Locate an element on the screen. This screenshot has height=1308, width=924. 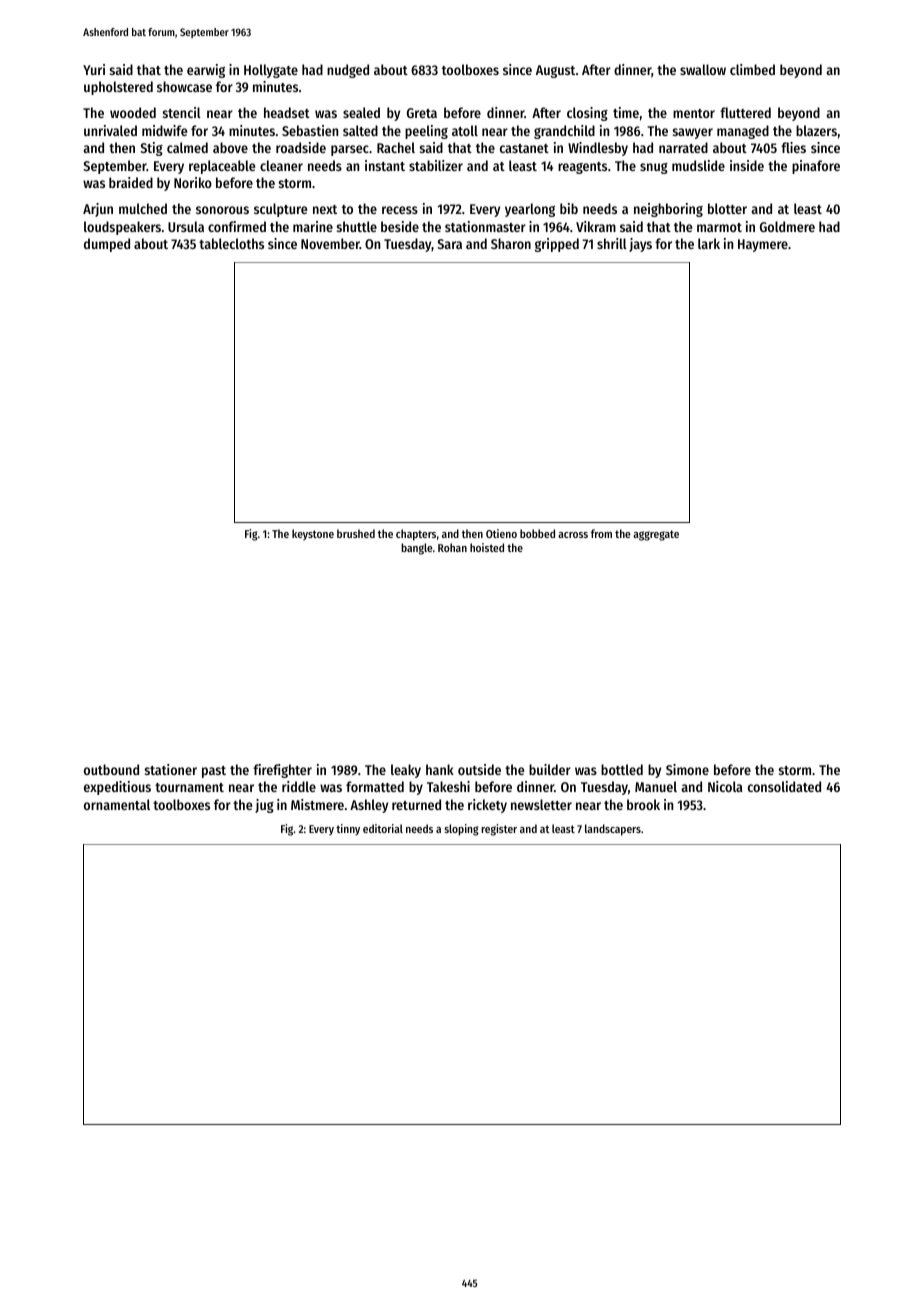
flies is located at coordinates (793, 147).
